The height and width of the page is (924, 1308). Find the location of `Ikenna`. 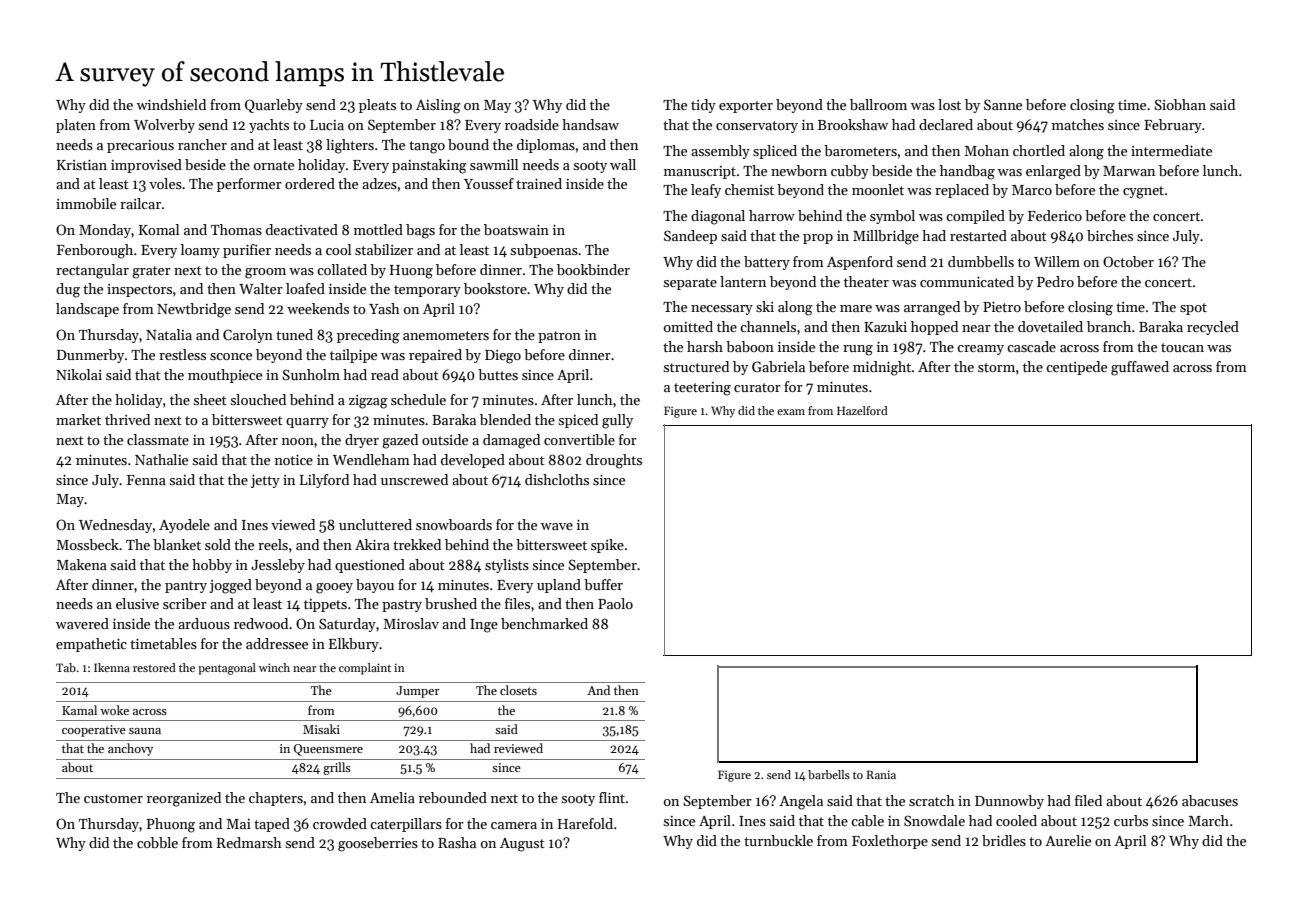

Ikenna is located at coordinates (112, 667).
